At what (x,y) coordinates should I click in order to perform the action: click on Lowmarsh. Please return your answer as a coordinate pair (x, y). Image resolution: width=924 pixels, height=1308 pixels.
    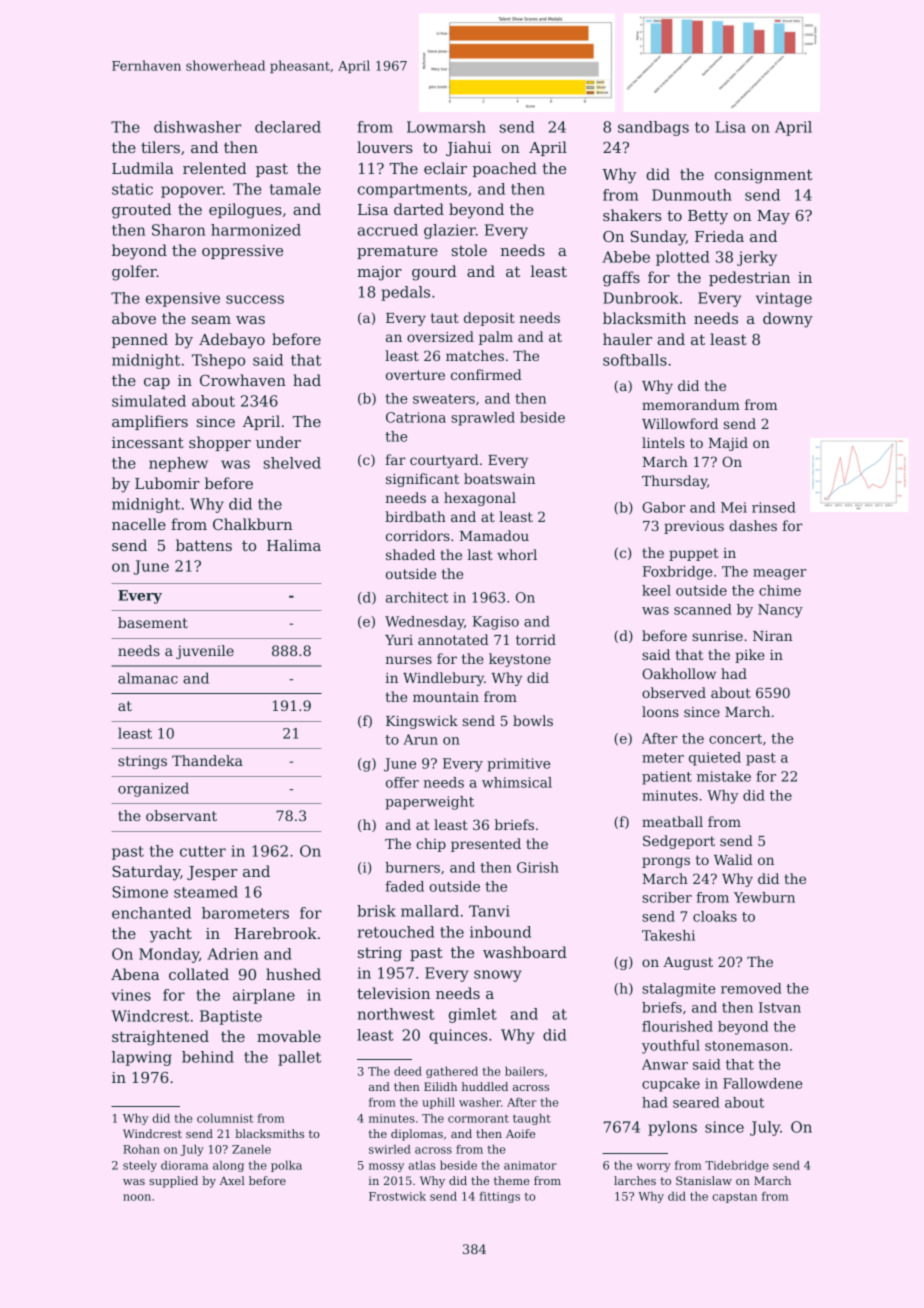
    Looking at the image, I should click on (446, 127).
